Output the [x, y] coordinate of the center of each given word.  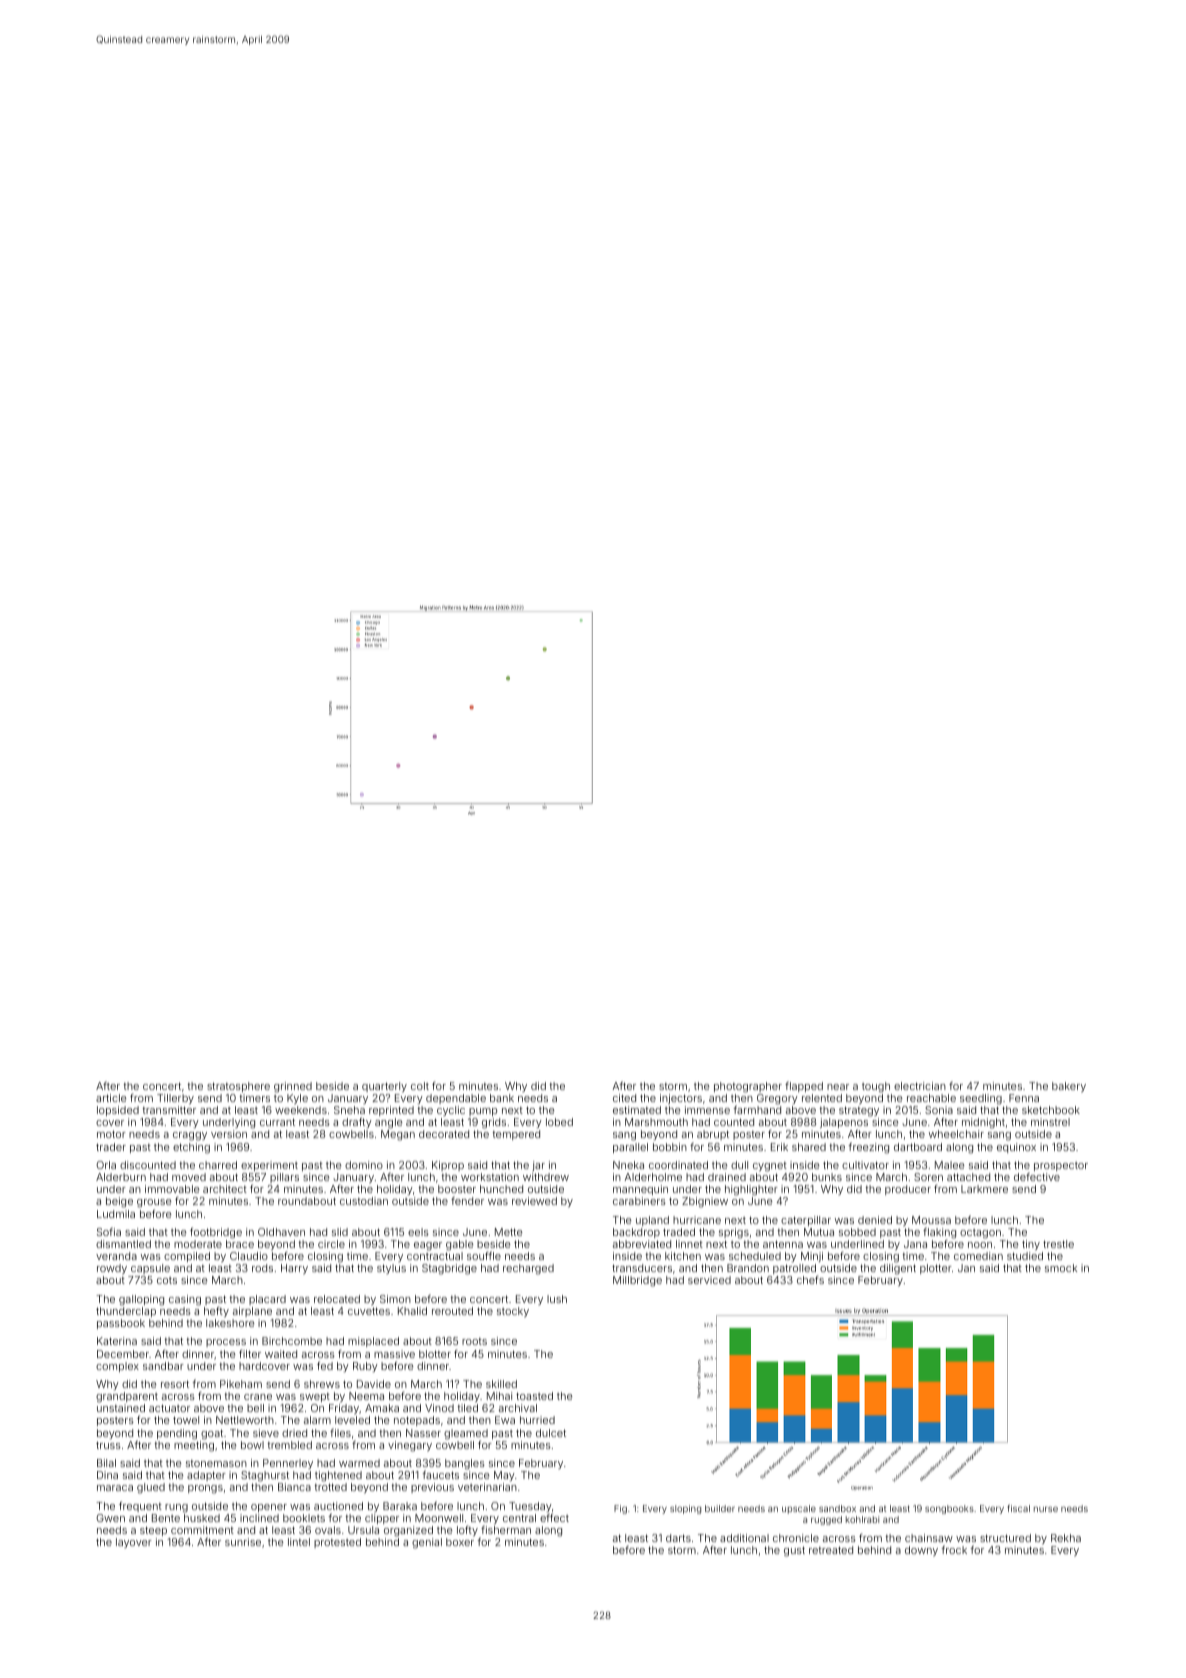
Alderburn [121, 1177]
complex [117, 1367]
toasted [534, 1396]
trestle [1058, 1244]
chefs [810, 1279]
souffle [484, 1255]
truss [108, 1445]
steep [153, 1531]
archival [518, 1408]
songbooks [949, 1509]
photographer [748, 1087]
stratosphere [238, 1087]
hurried [537, 1420]
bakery [1069, 1087]
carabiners [639, 1201]
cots [167, 1280]
